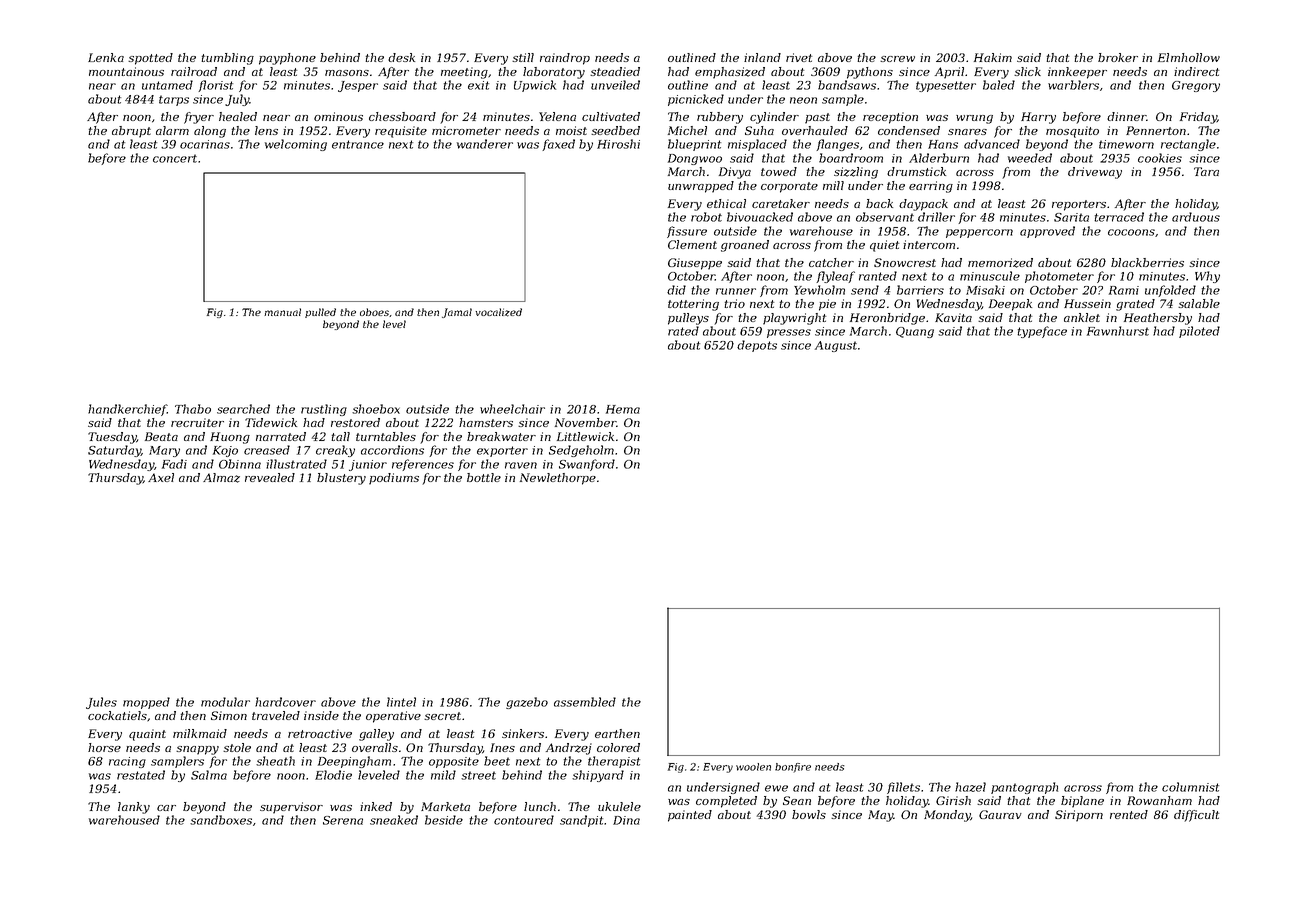  Describe the element at coordinates (221, 820) in the image. I see `sandboxes` at that location.
